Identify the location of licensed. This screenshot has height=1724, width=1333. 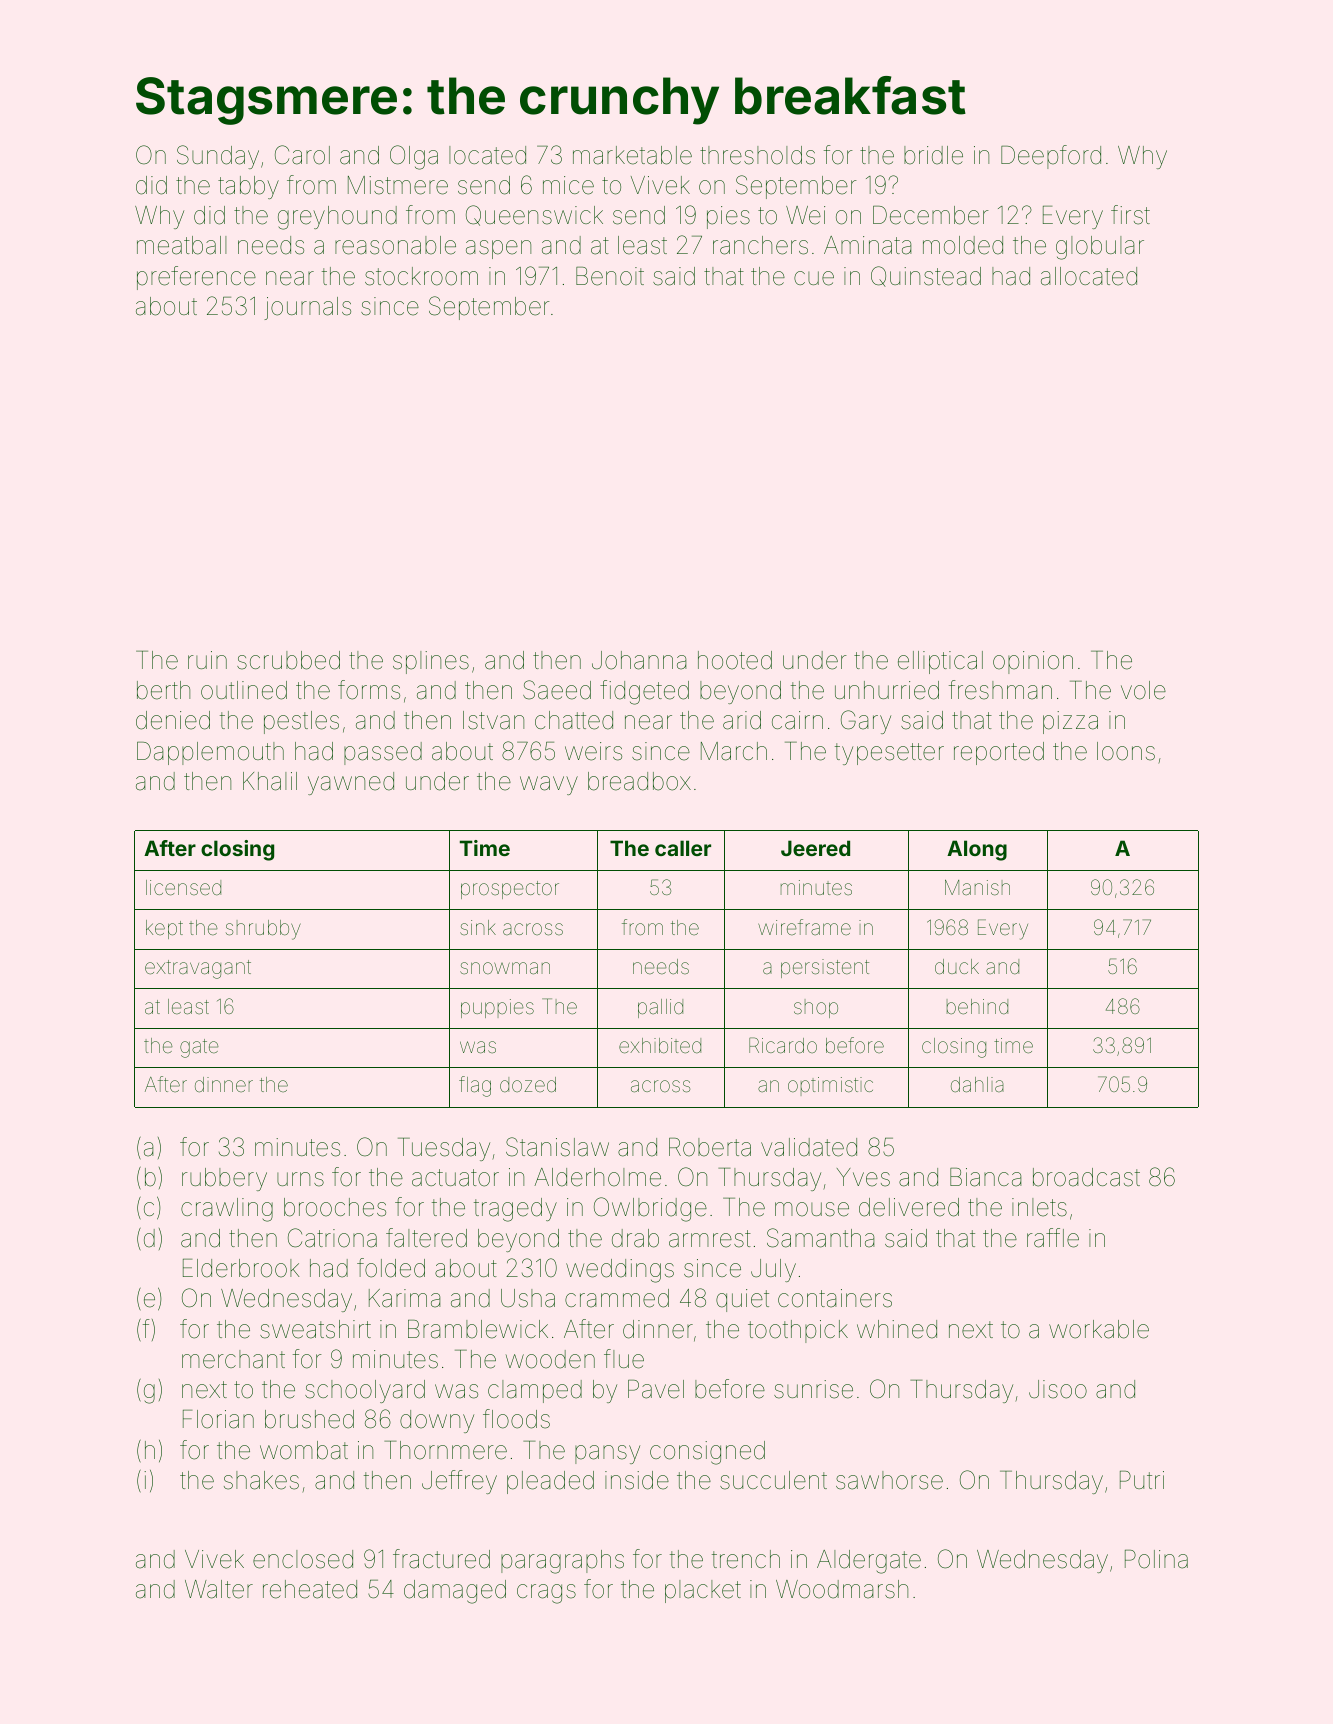
(183, 887).
